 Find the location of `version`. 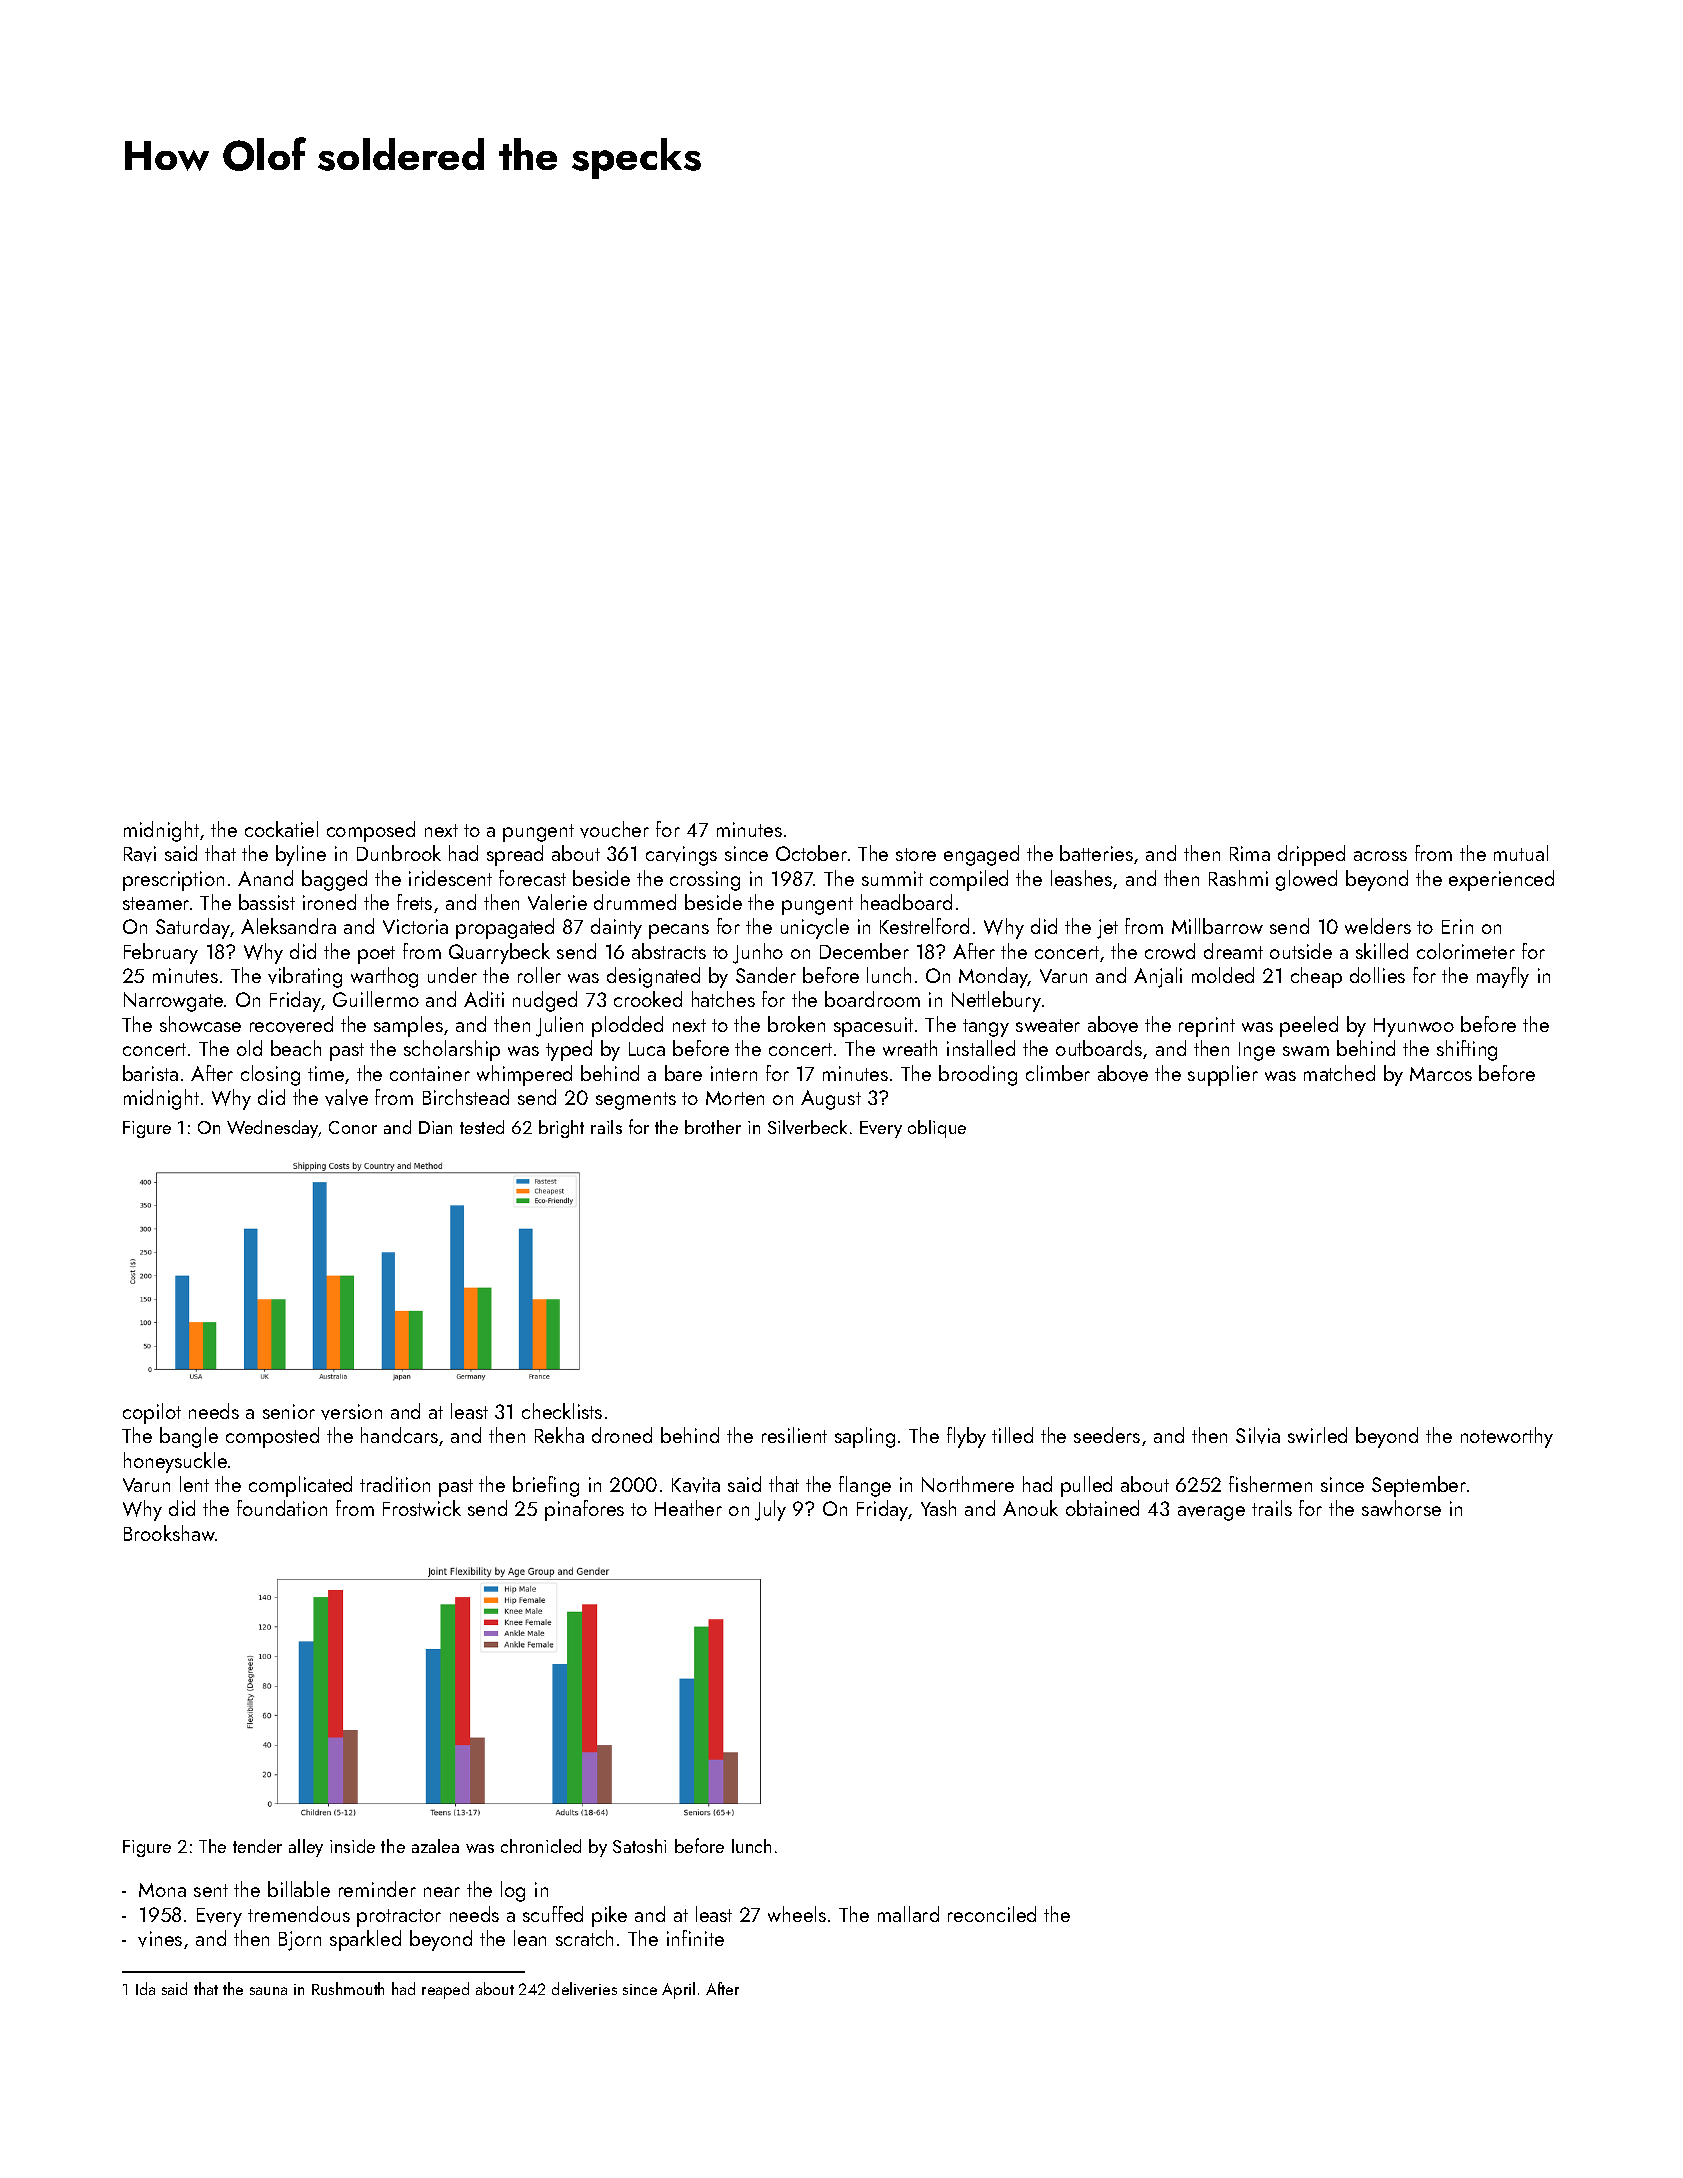

version is located at coordinates (351, 1412).
